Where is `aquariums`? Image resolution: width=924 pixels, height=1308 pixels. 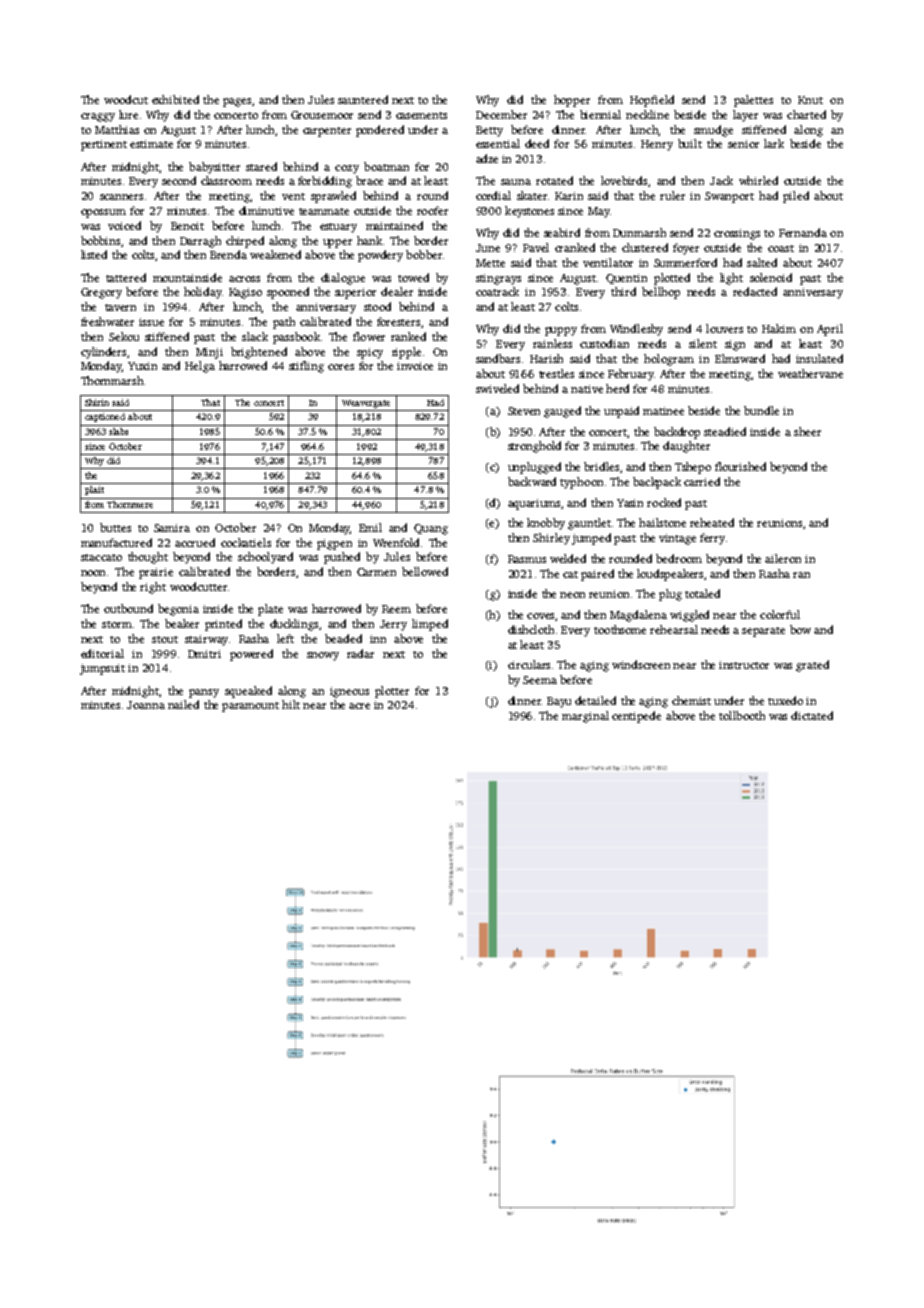 aquariums is located at coordinates (535, 504).
